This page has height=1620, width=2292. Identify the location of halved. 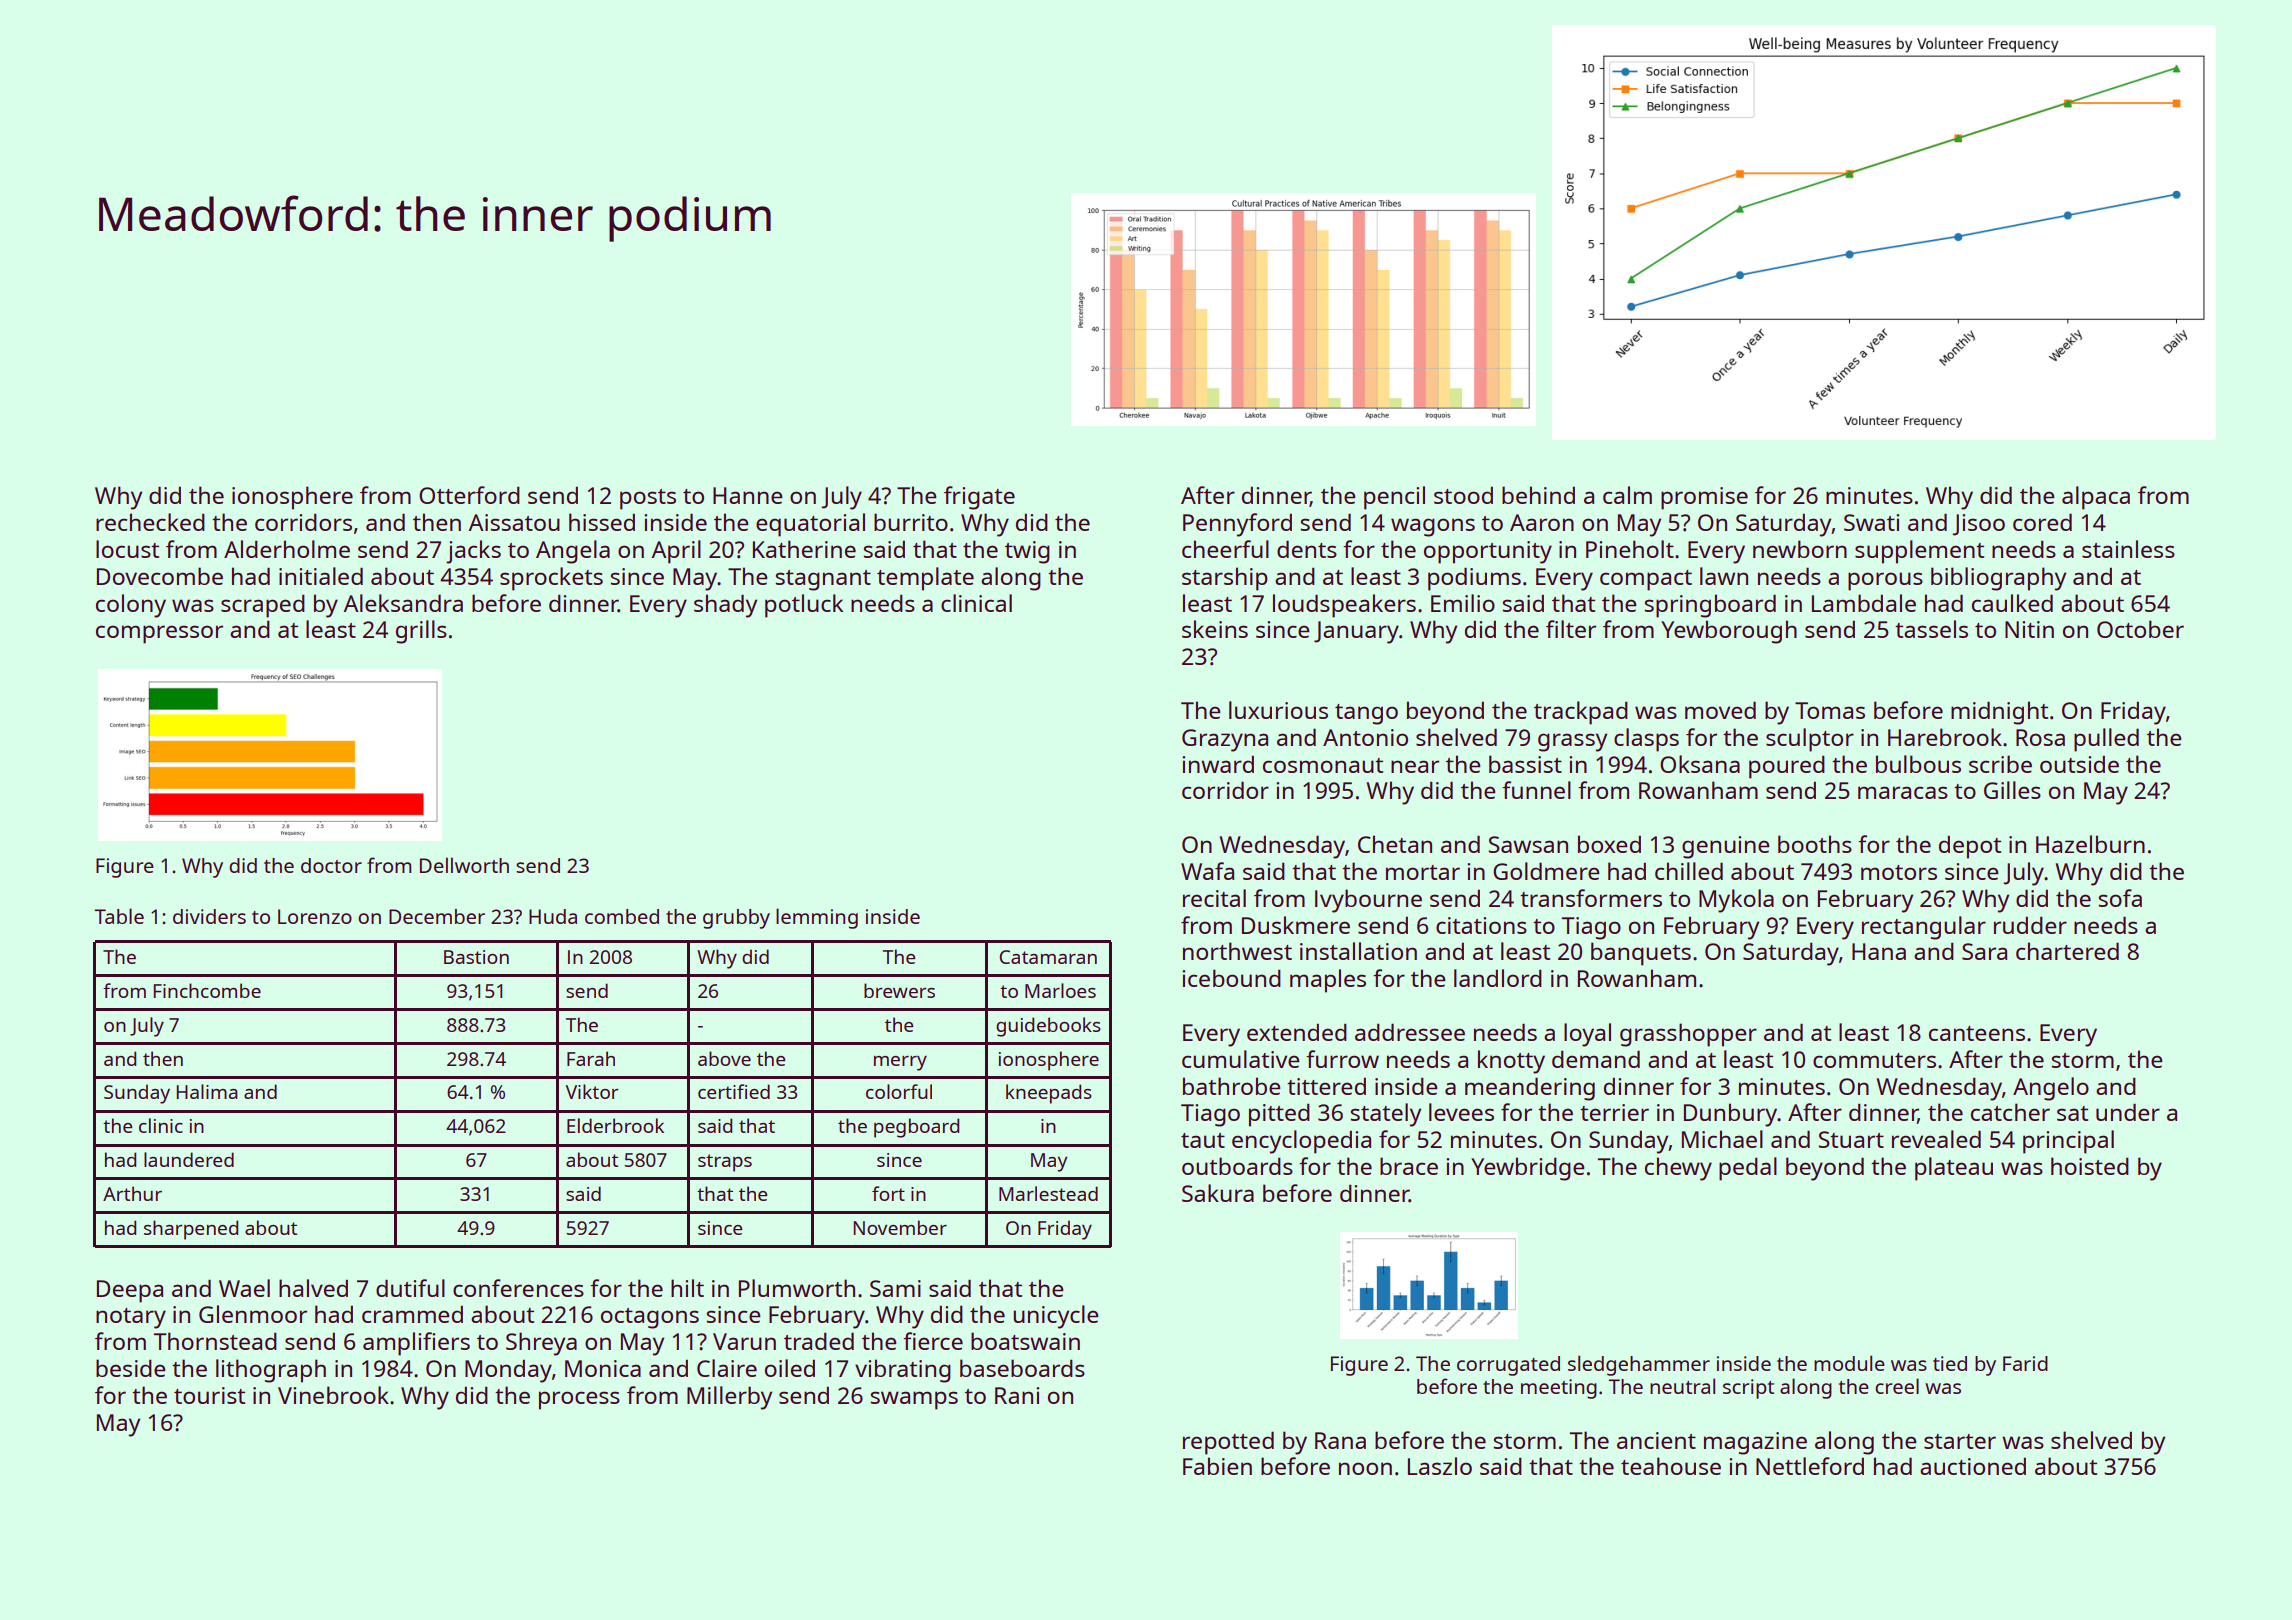
(313, 1288).
